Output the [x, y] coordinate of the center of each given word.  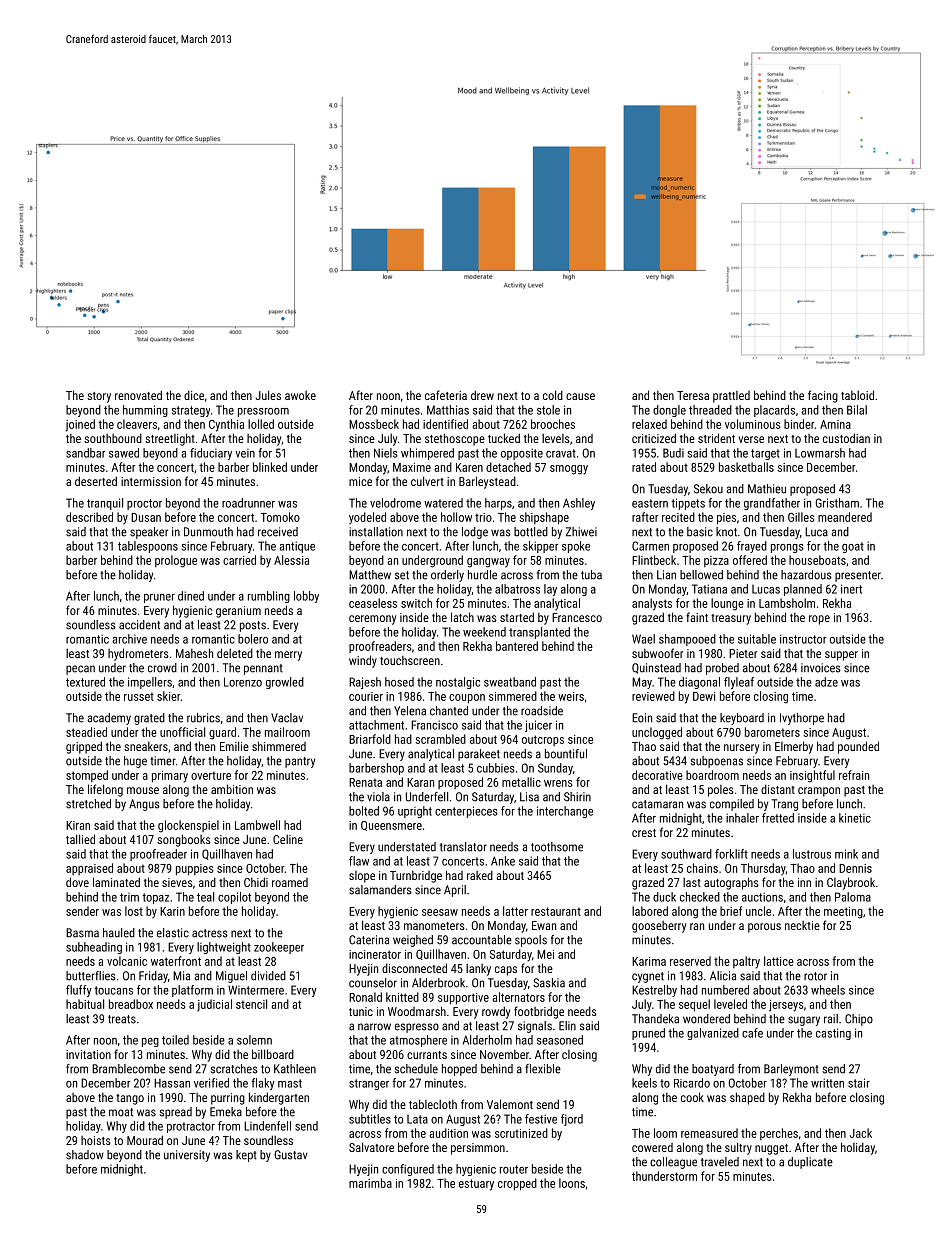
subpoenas [716, 762]
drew [482, 395]
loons [572, 1183]
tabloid [857, 395]
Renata [365, 782]
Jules [268, 395]
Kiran [78, 825]
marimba [370, 1183]
